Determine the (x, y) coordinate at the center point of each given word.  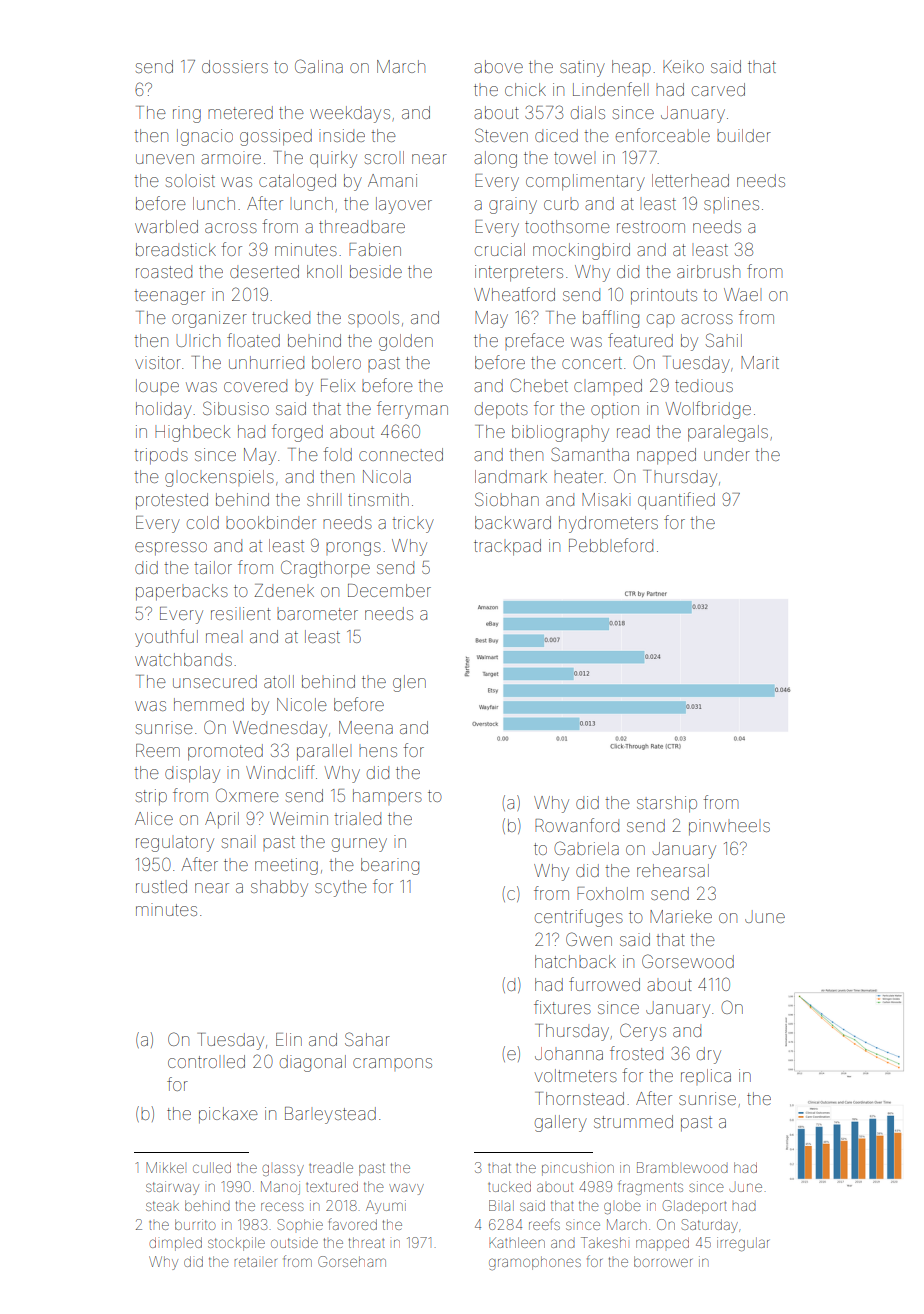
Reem (158, 750)
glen (409, 683)
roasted (164, 271)
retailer (255, 1262)
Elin (289, 1039)
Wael (741, 294)
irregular (743, 1244)
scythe (341, 888)
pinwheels (729, 827)
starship (667, 804)
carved (718, 89)
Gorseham (352, 1261)
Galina (319, 66)
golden (406, 342)
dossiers (235, 66)
